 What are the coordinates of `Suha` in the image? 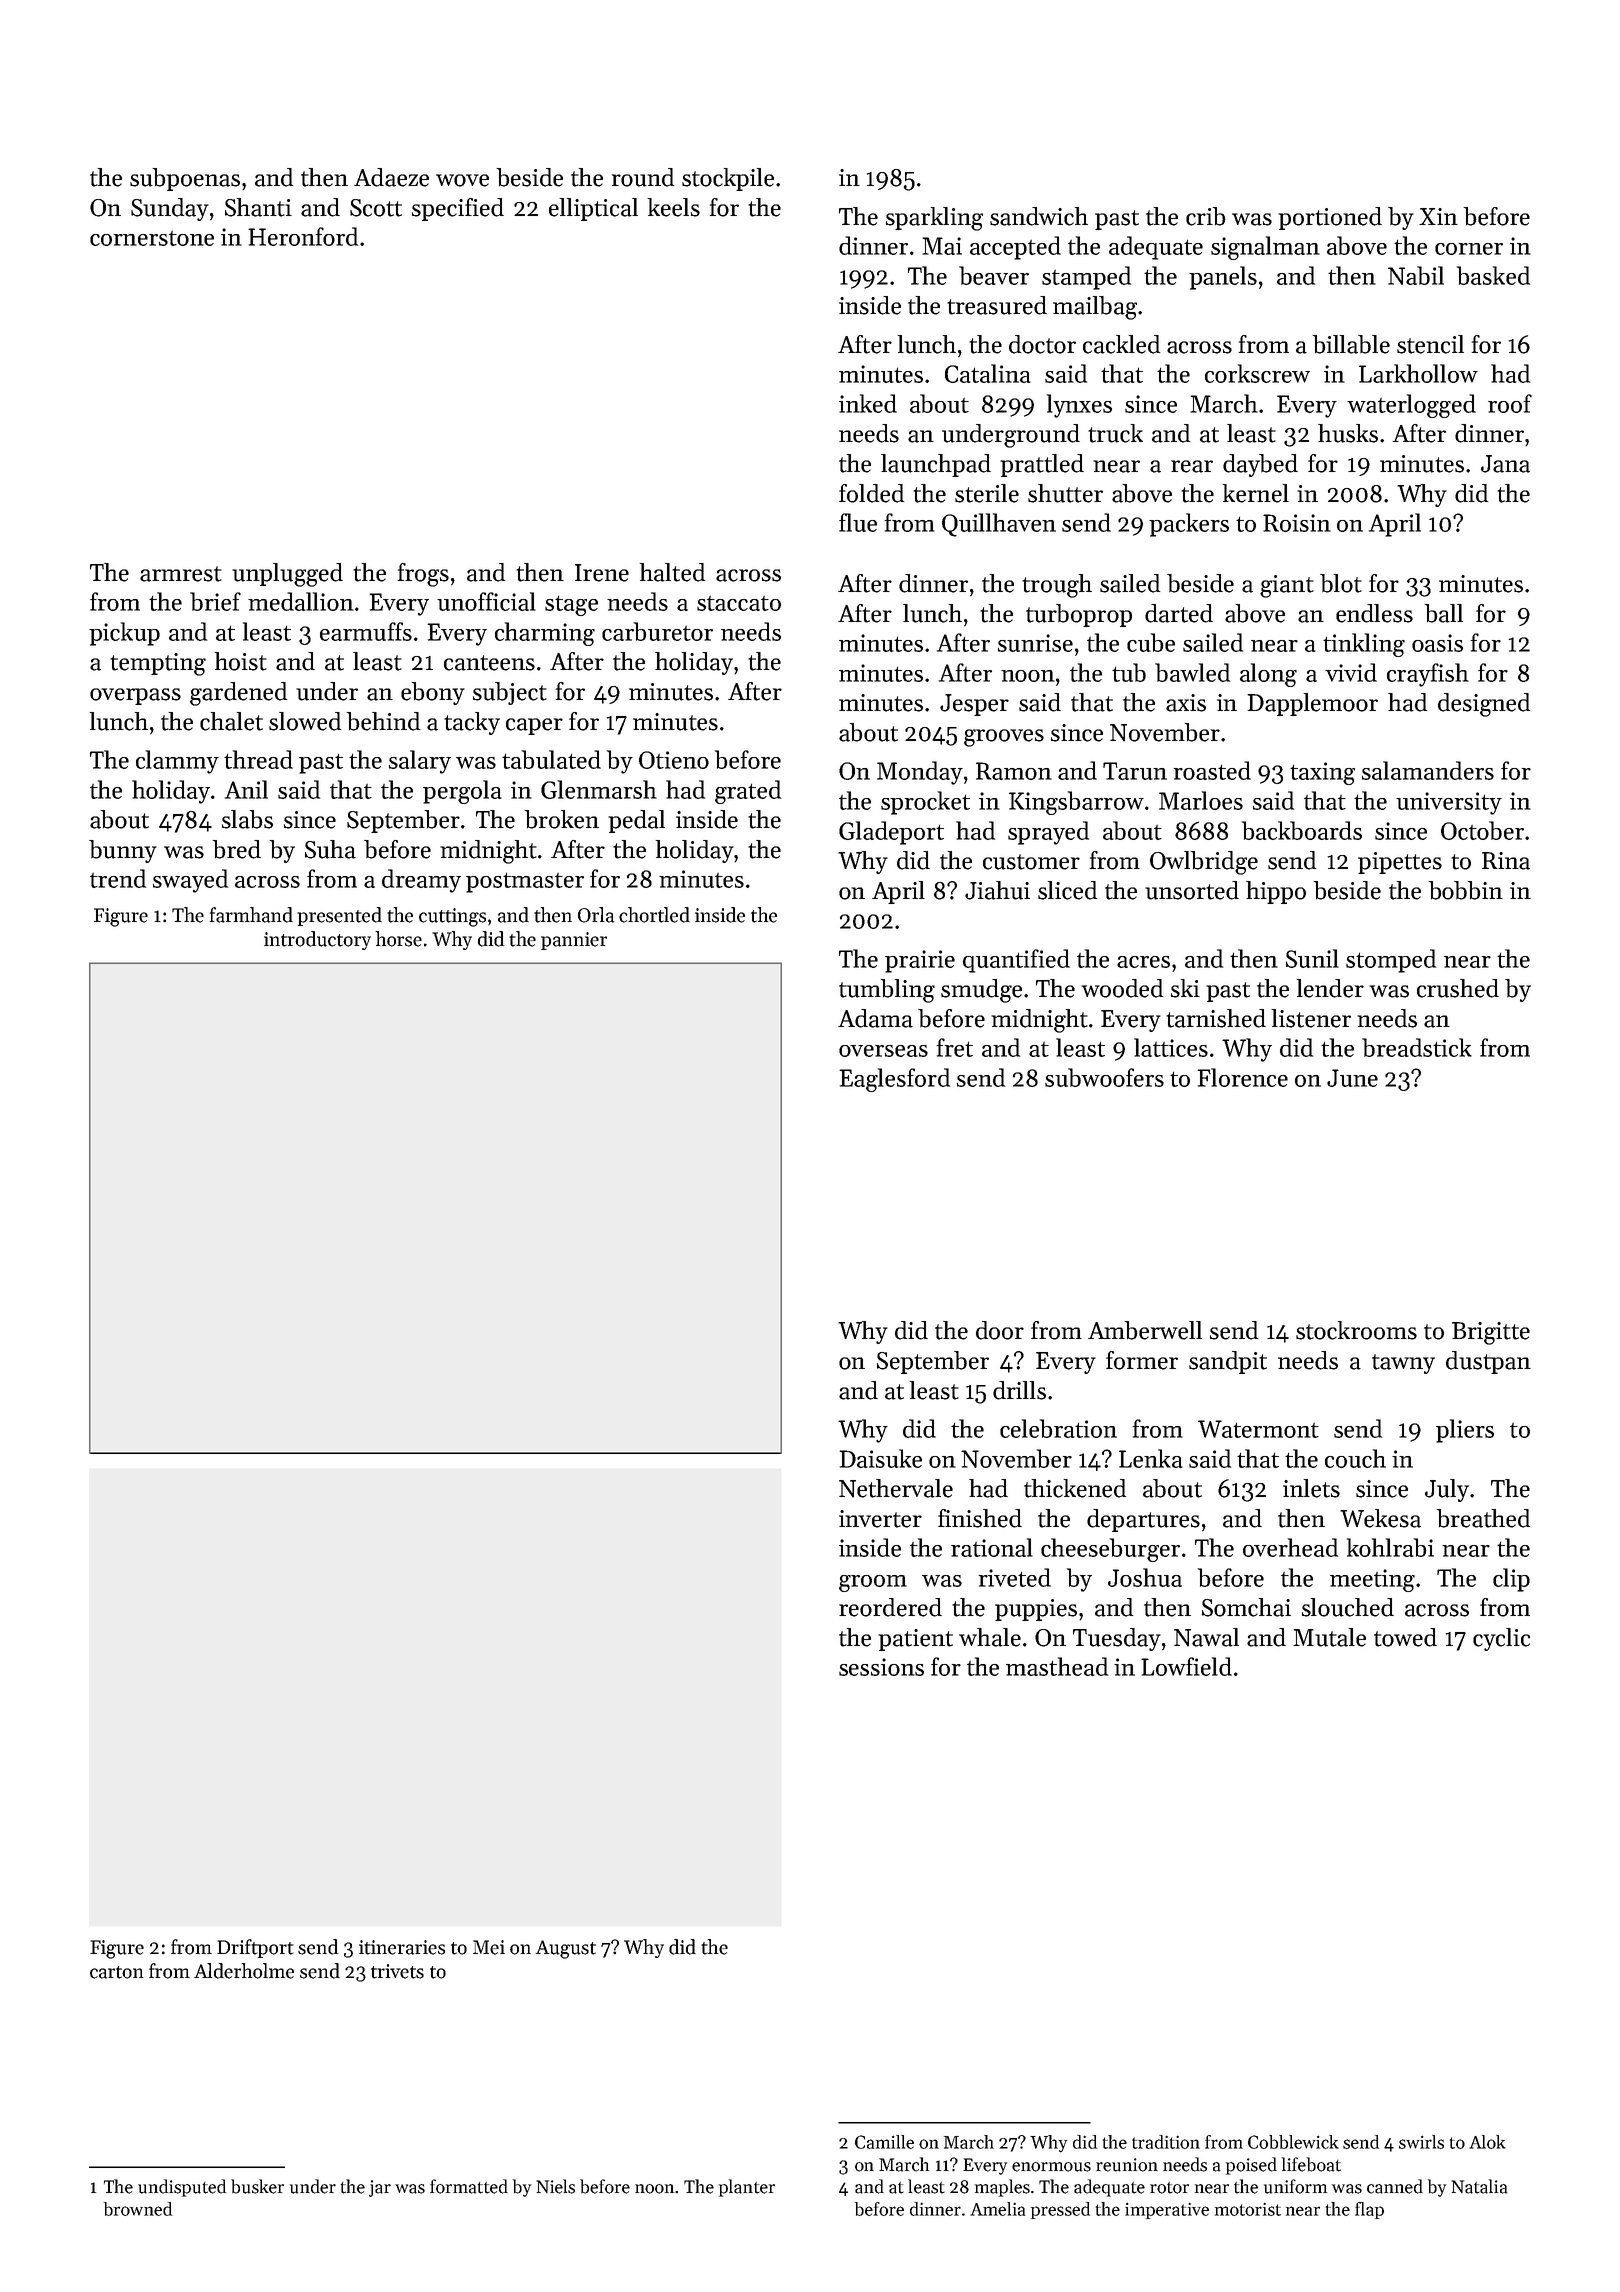 It's located at (330, 849).
